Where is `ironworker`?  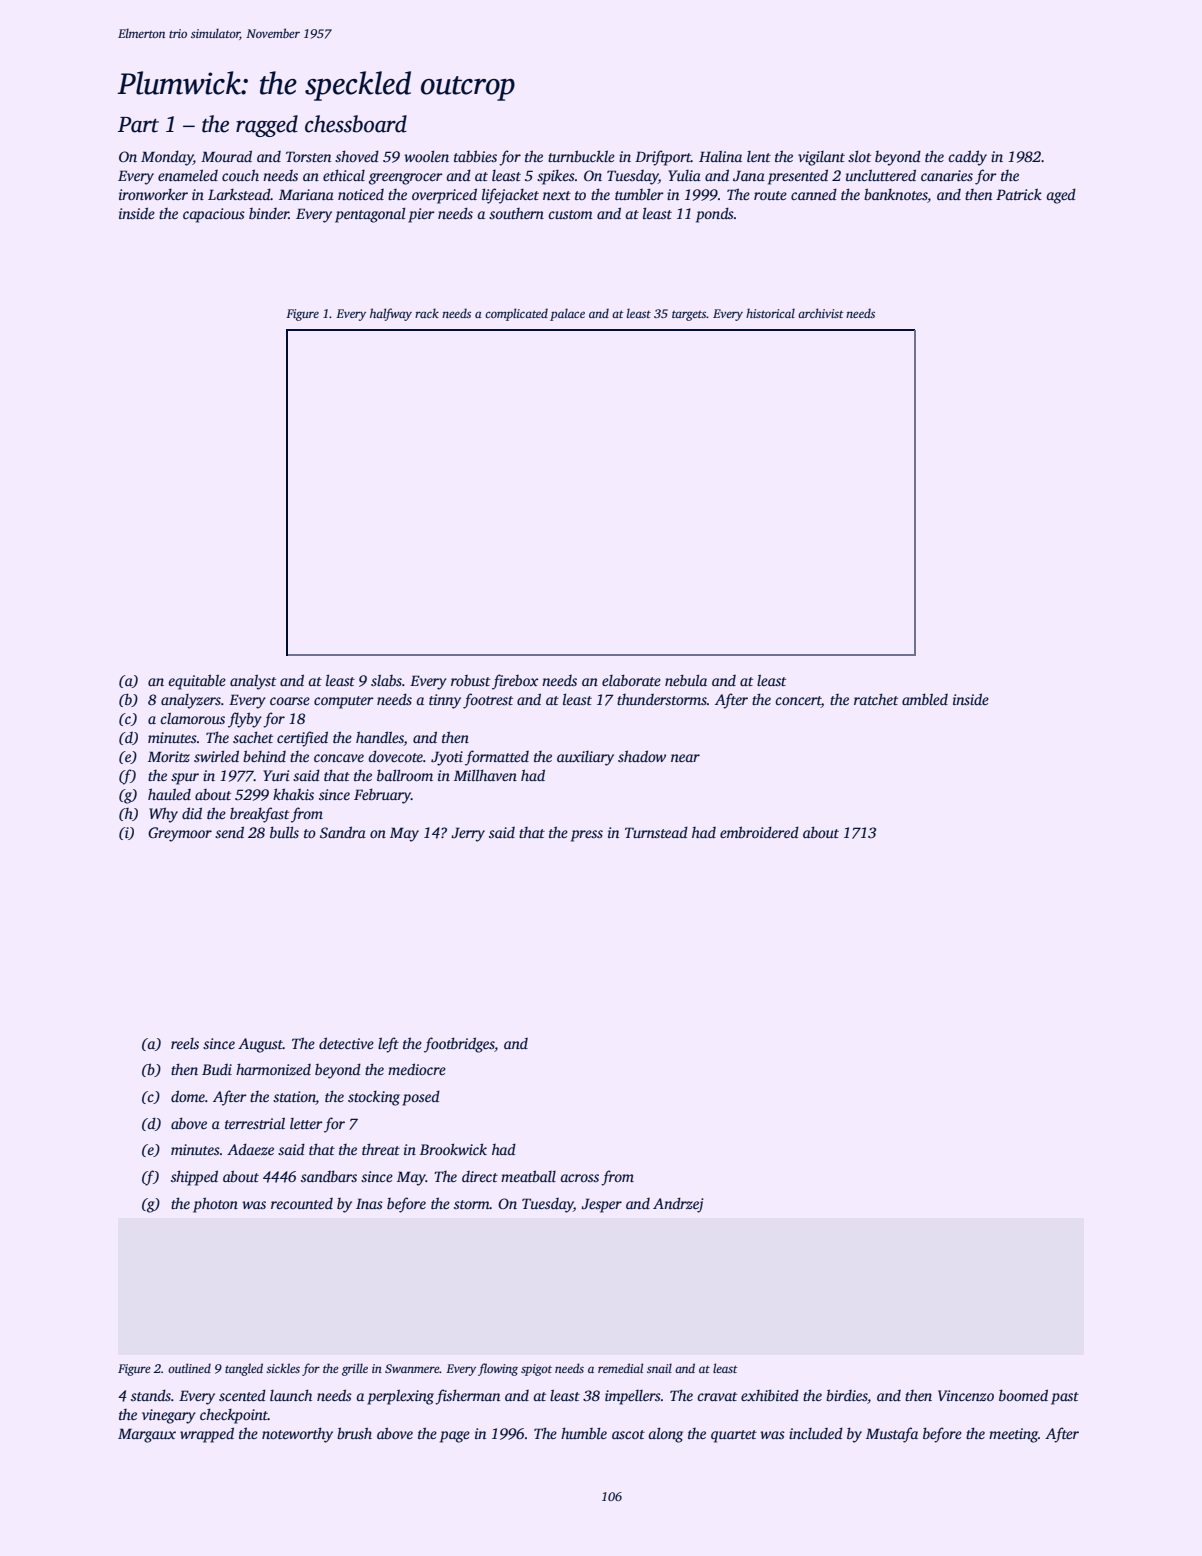 ironworker is located at coordinates (153, 194).
